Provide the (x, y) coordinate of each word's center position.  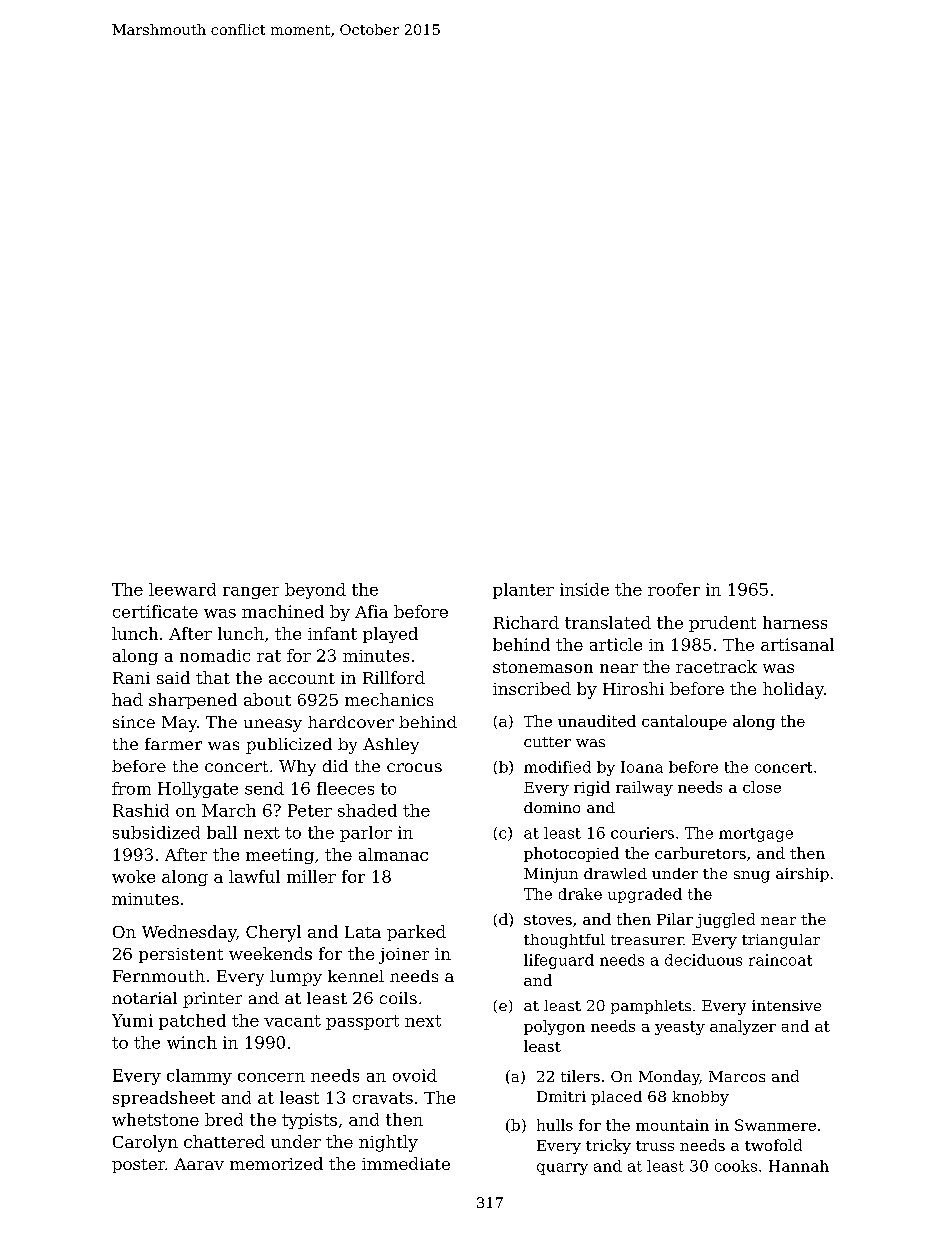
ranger (251, 593)
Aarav (199, 1164)
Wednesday (189, 933)
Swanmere (775, 1125)
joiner (404, 956)
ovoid (415, 1075)
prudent (722, 624)
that (213, 677)
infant (332, 633)
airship (802, 875)
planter (523, 591)
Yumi (132, 1020)
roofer (674, 589)
